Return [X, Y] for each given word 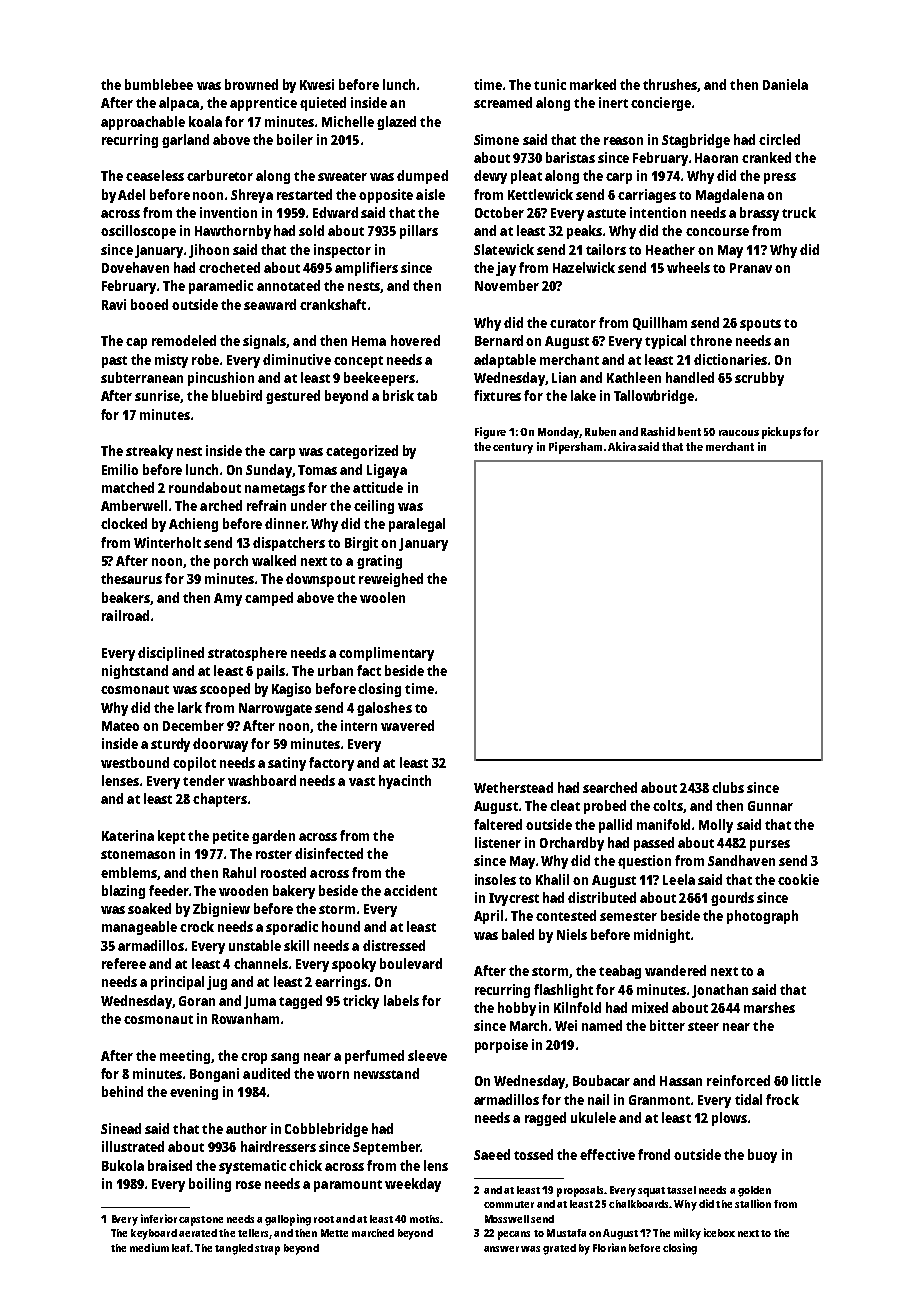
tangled [234, 1249]
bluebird [237, 395]
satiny [287, 764]
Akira [622, 446]
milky [687, 1234]
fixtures [497, 395]
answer [501, 1249]
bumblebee [159, 84]
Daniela [785, 84]
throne [711, 340]
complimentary [386, 654]
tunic [550, 84]
